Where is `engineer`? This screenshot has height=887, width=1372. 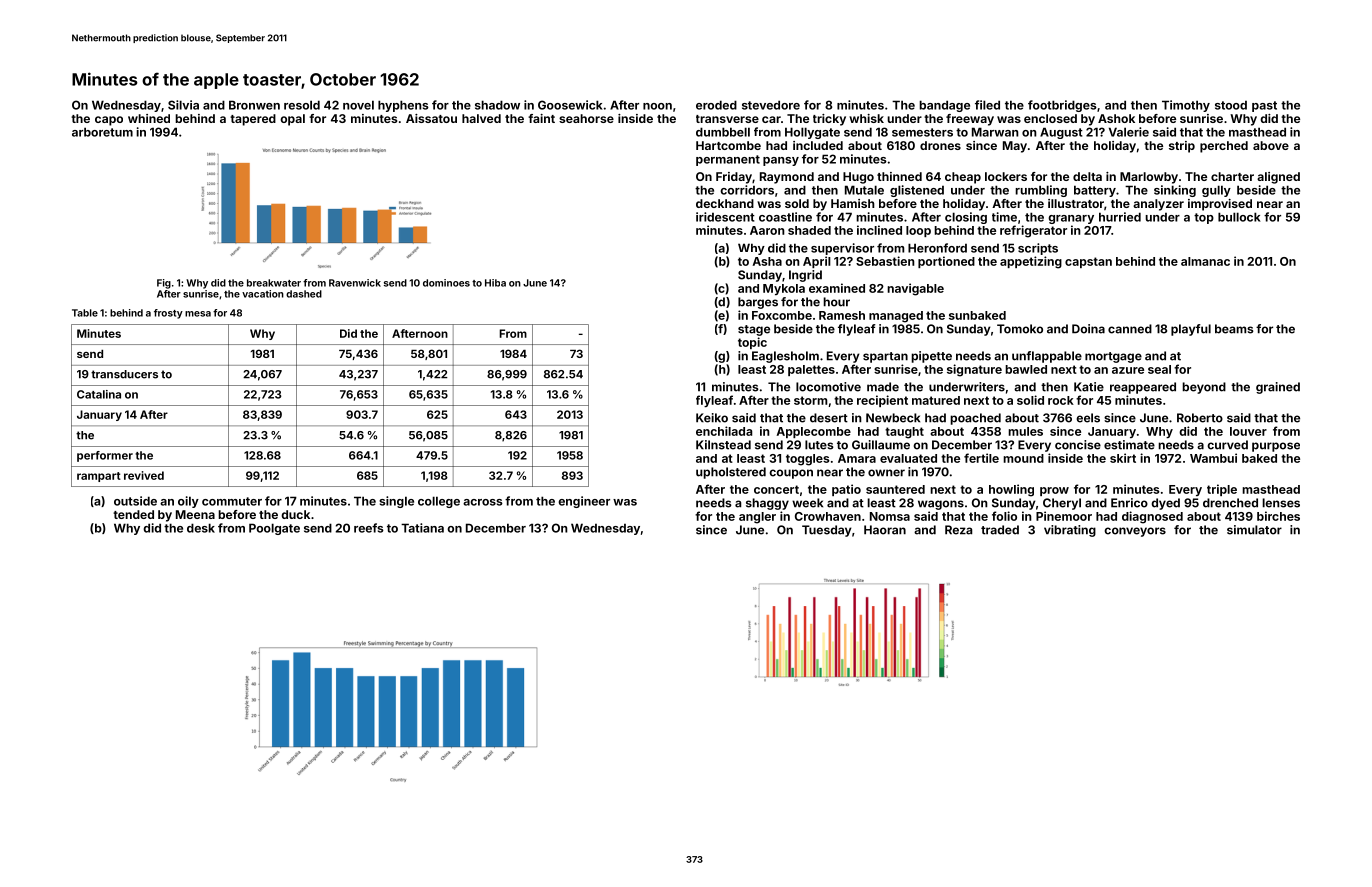 engineer is located at coordinates (584, 502).
